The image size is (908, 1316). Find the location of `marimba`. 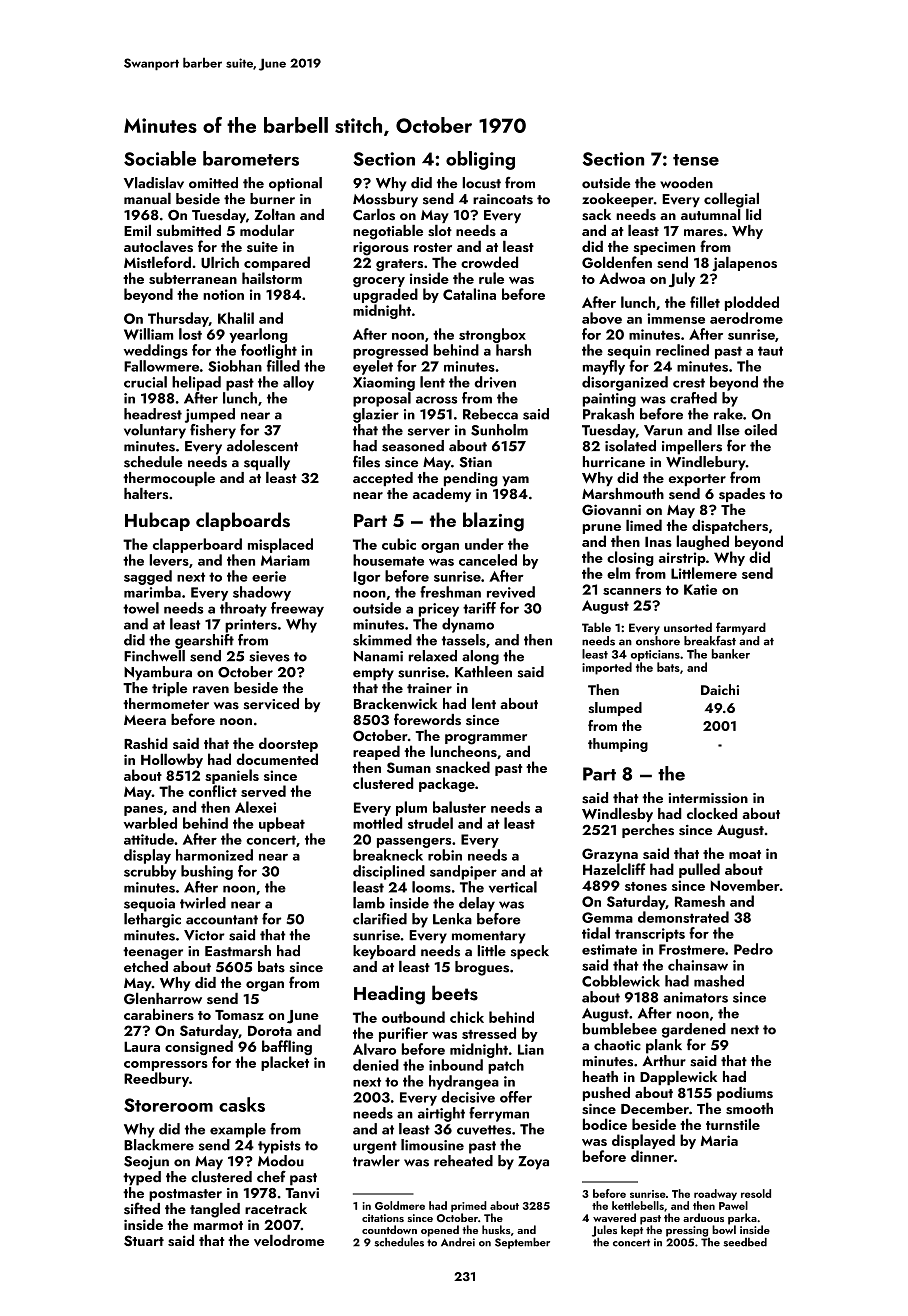

marimba is located at coordinates (152, 592).
